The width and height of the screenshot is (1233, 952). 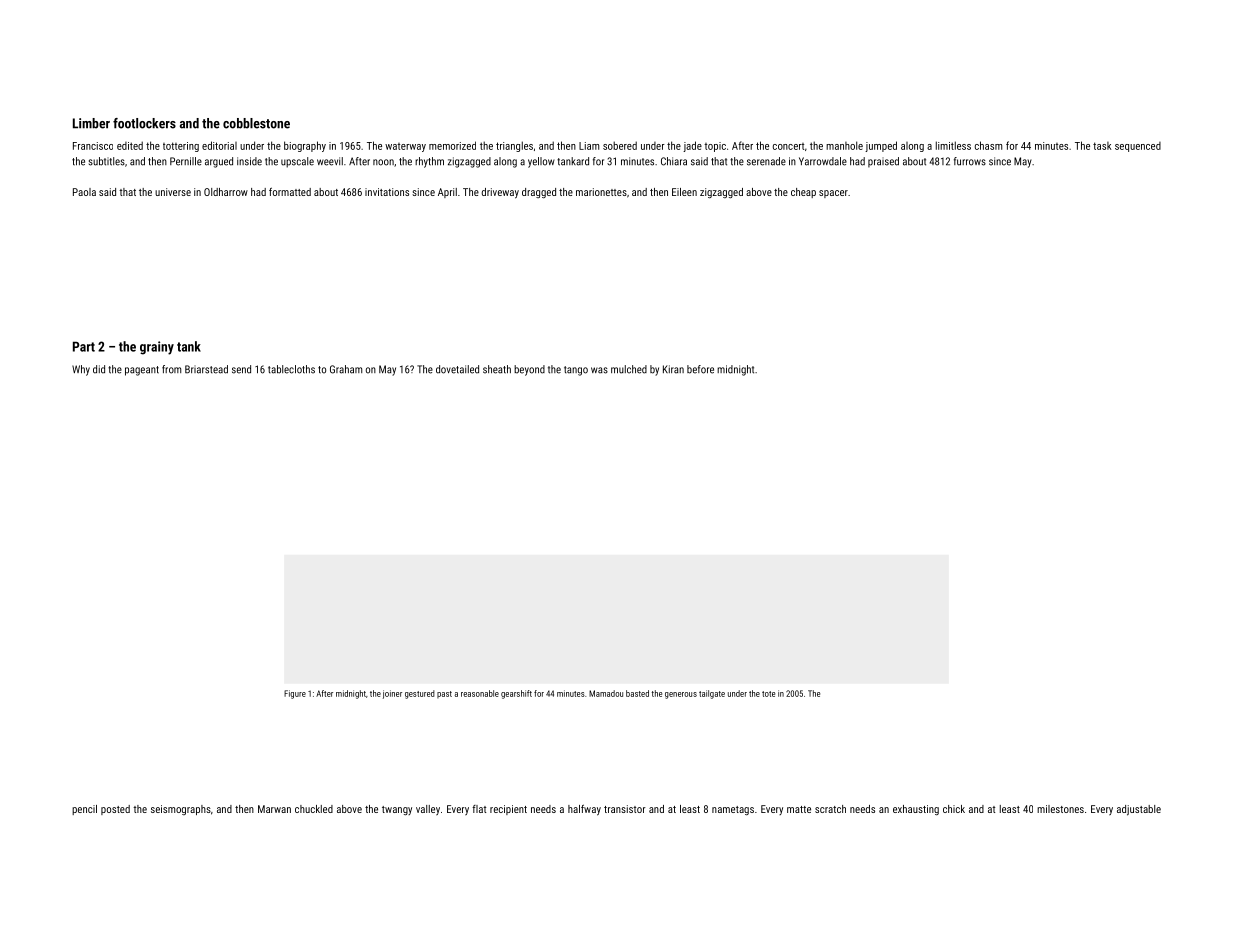 I want to click on before, so click(x=700, y=369).
